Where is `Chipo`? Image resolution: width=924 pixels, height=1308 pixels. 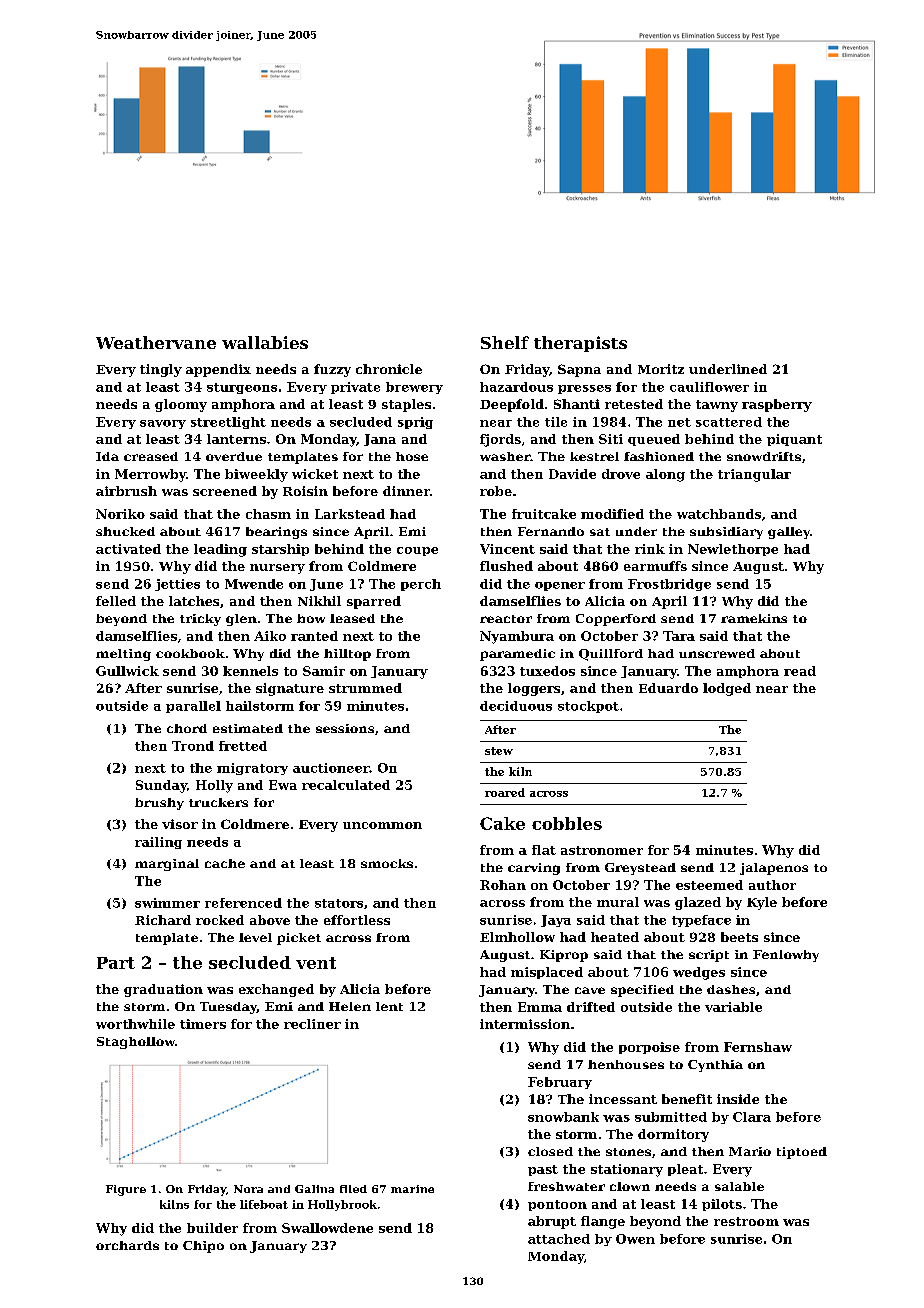 Chipo is located at coordinates (203, 1247).
